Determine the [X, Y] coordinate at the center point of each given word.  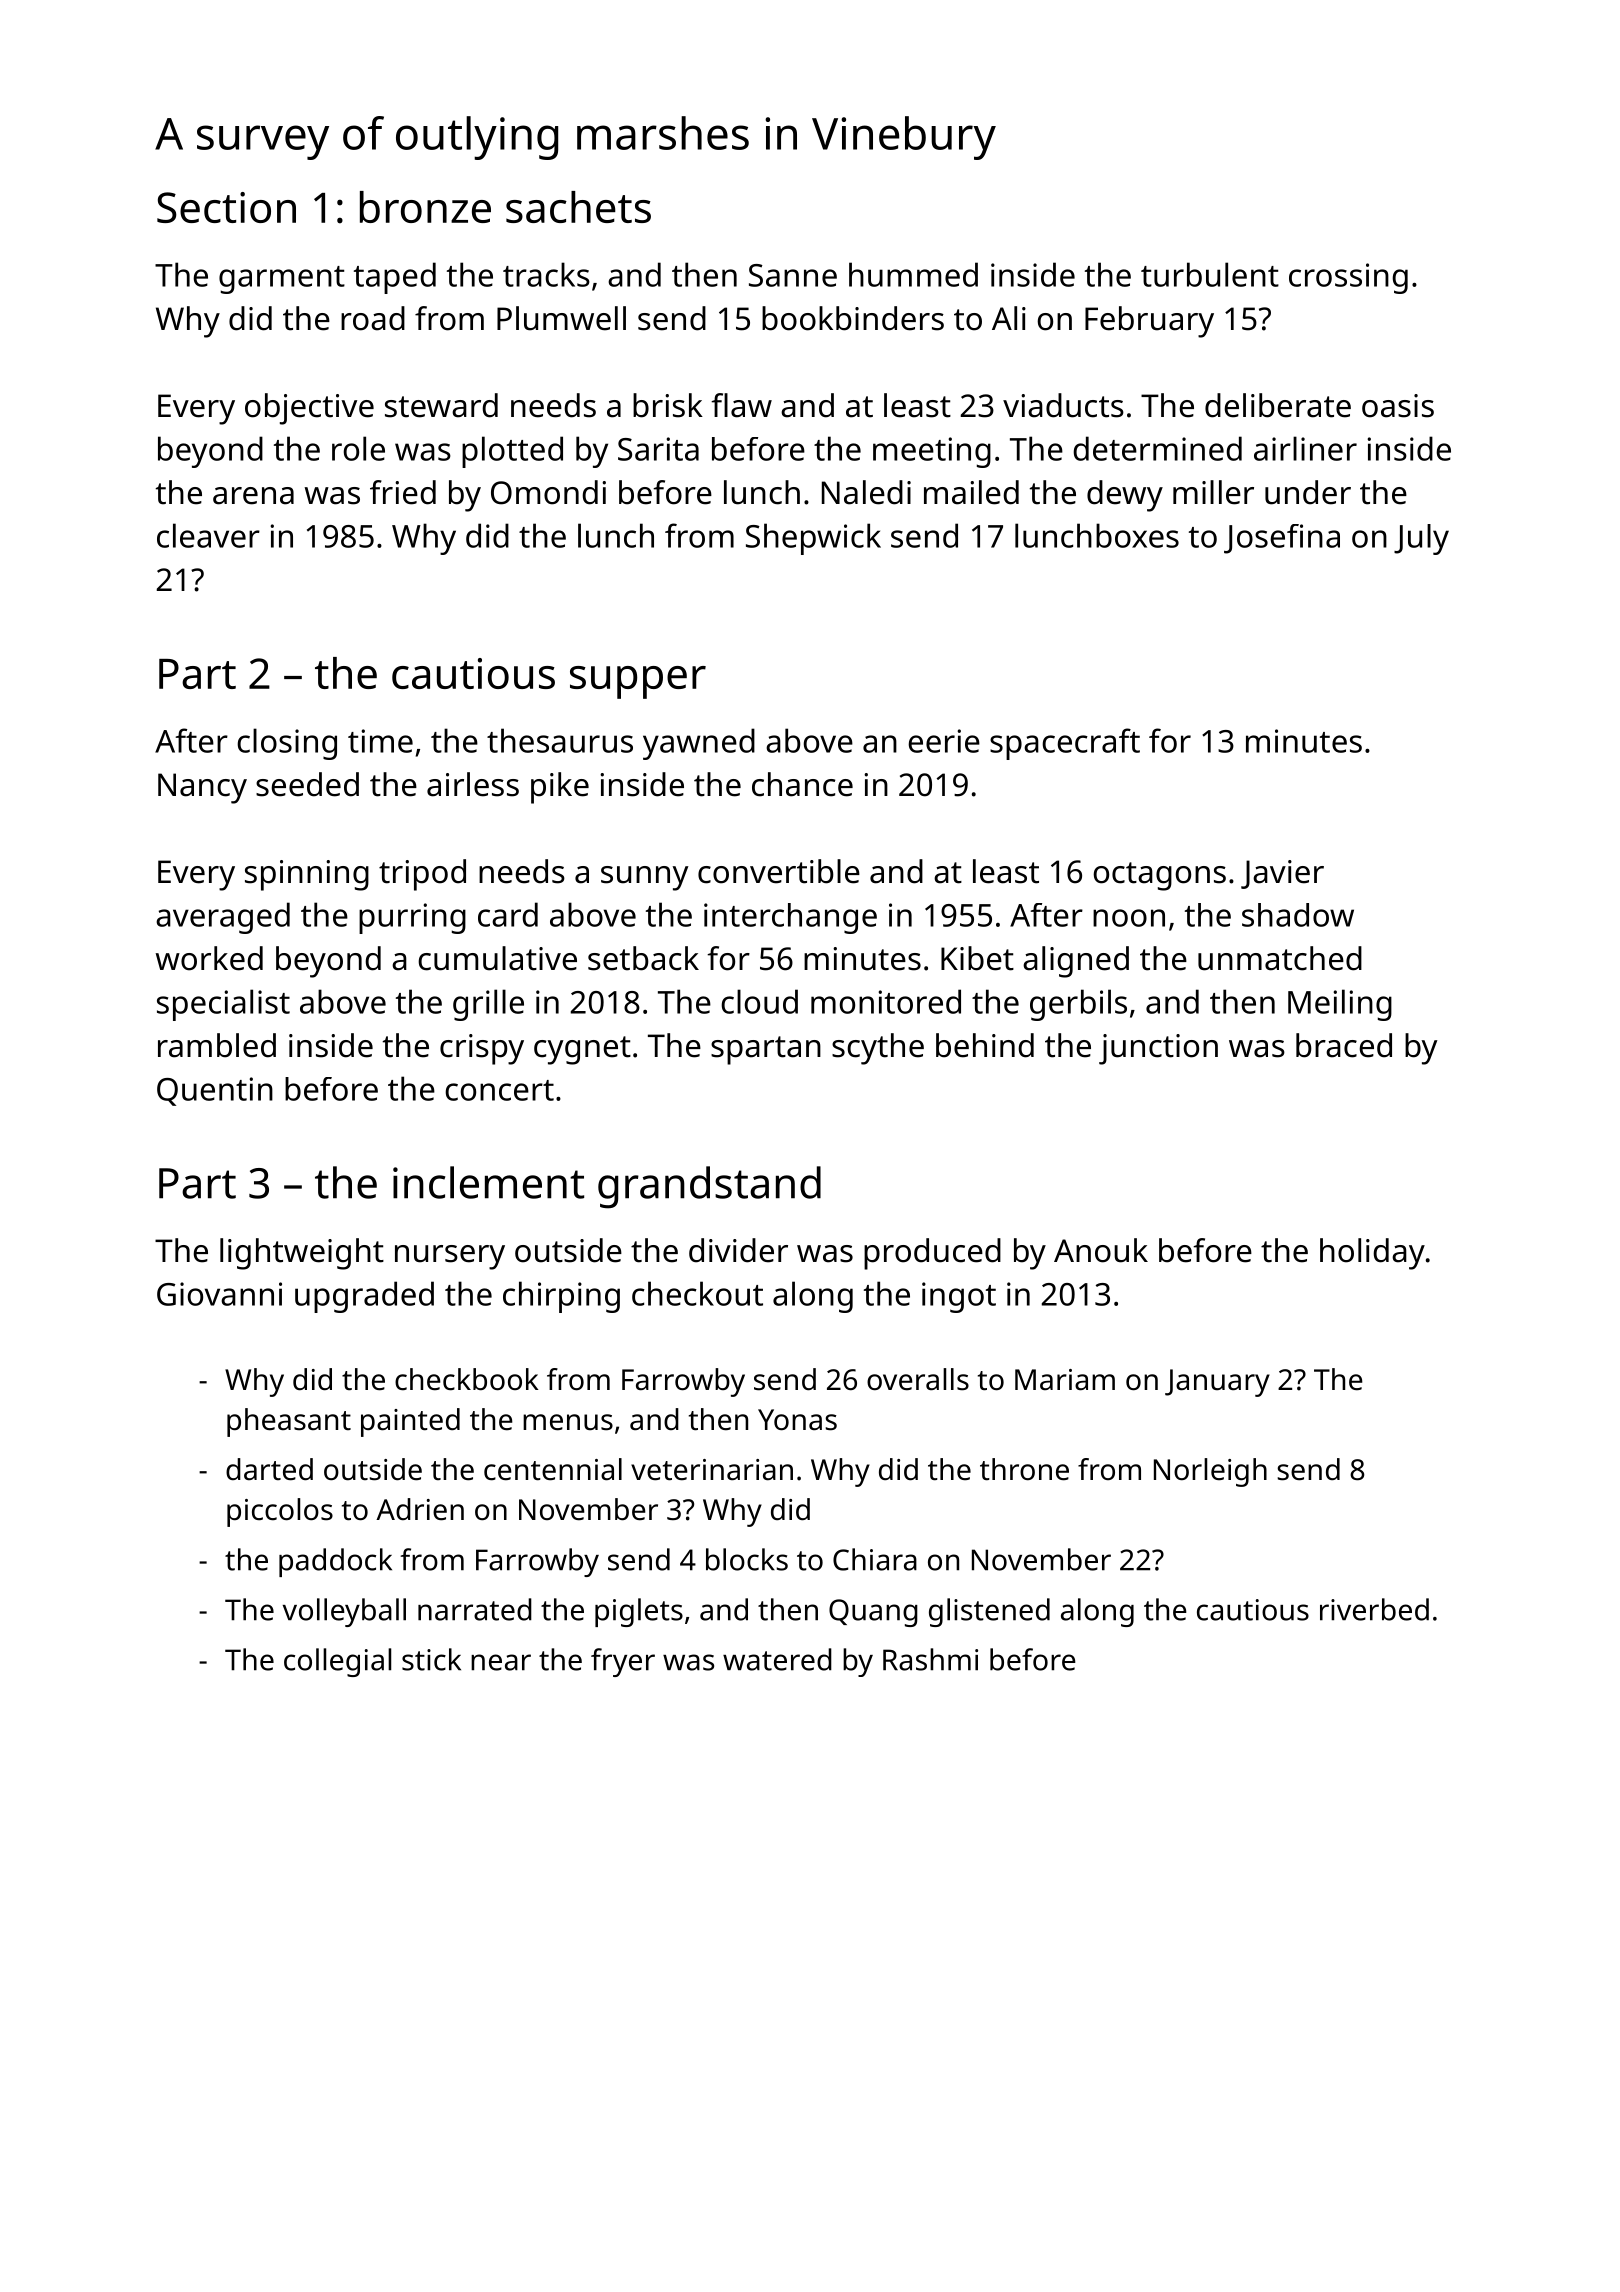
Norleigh [1210, 1472]
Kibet [977, 958]
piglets [639, 1612]
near [501, 1662]
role [358, 448]
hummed [913, 274]
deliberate [1278, 405]
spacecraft [1065, 744]
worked [209, 958]
